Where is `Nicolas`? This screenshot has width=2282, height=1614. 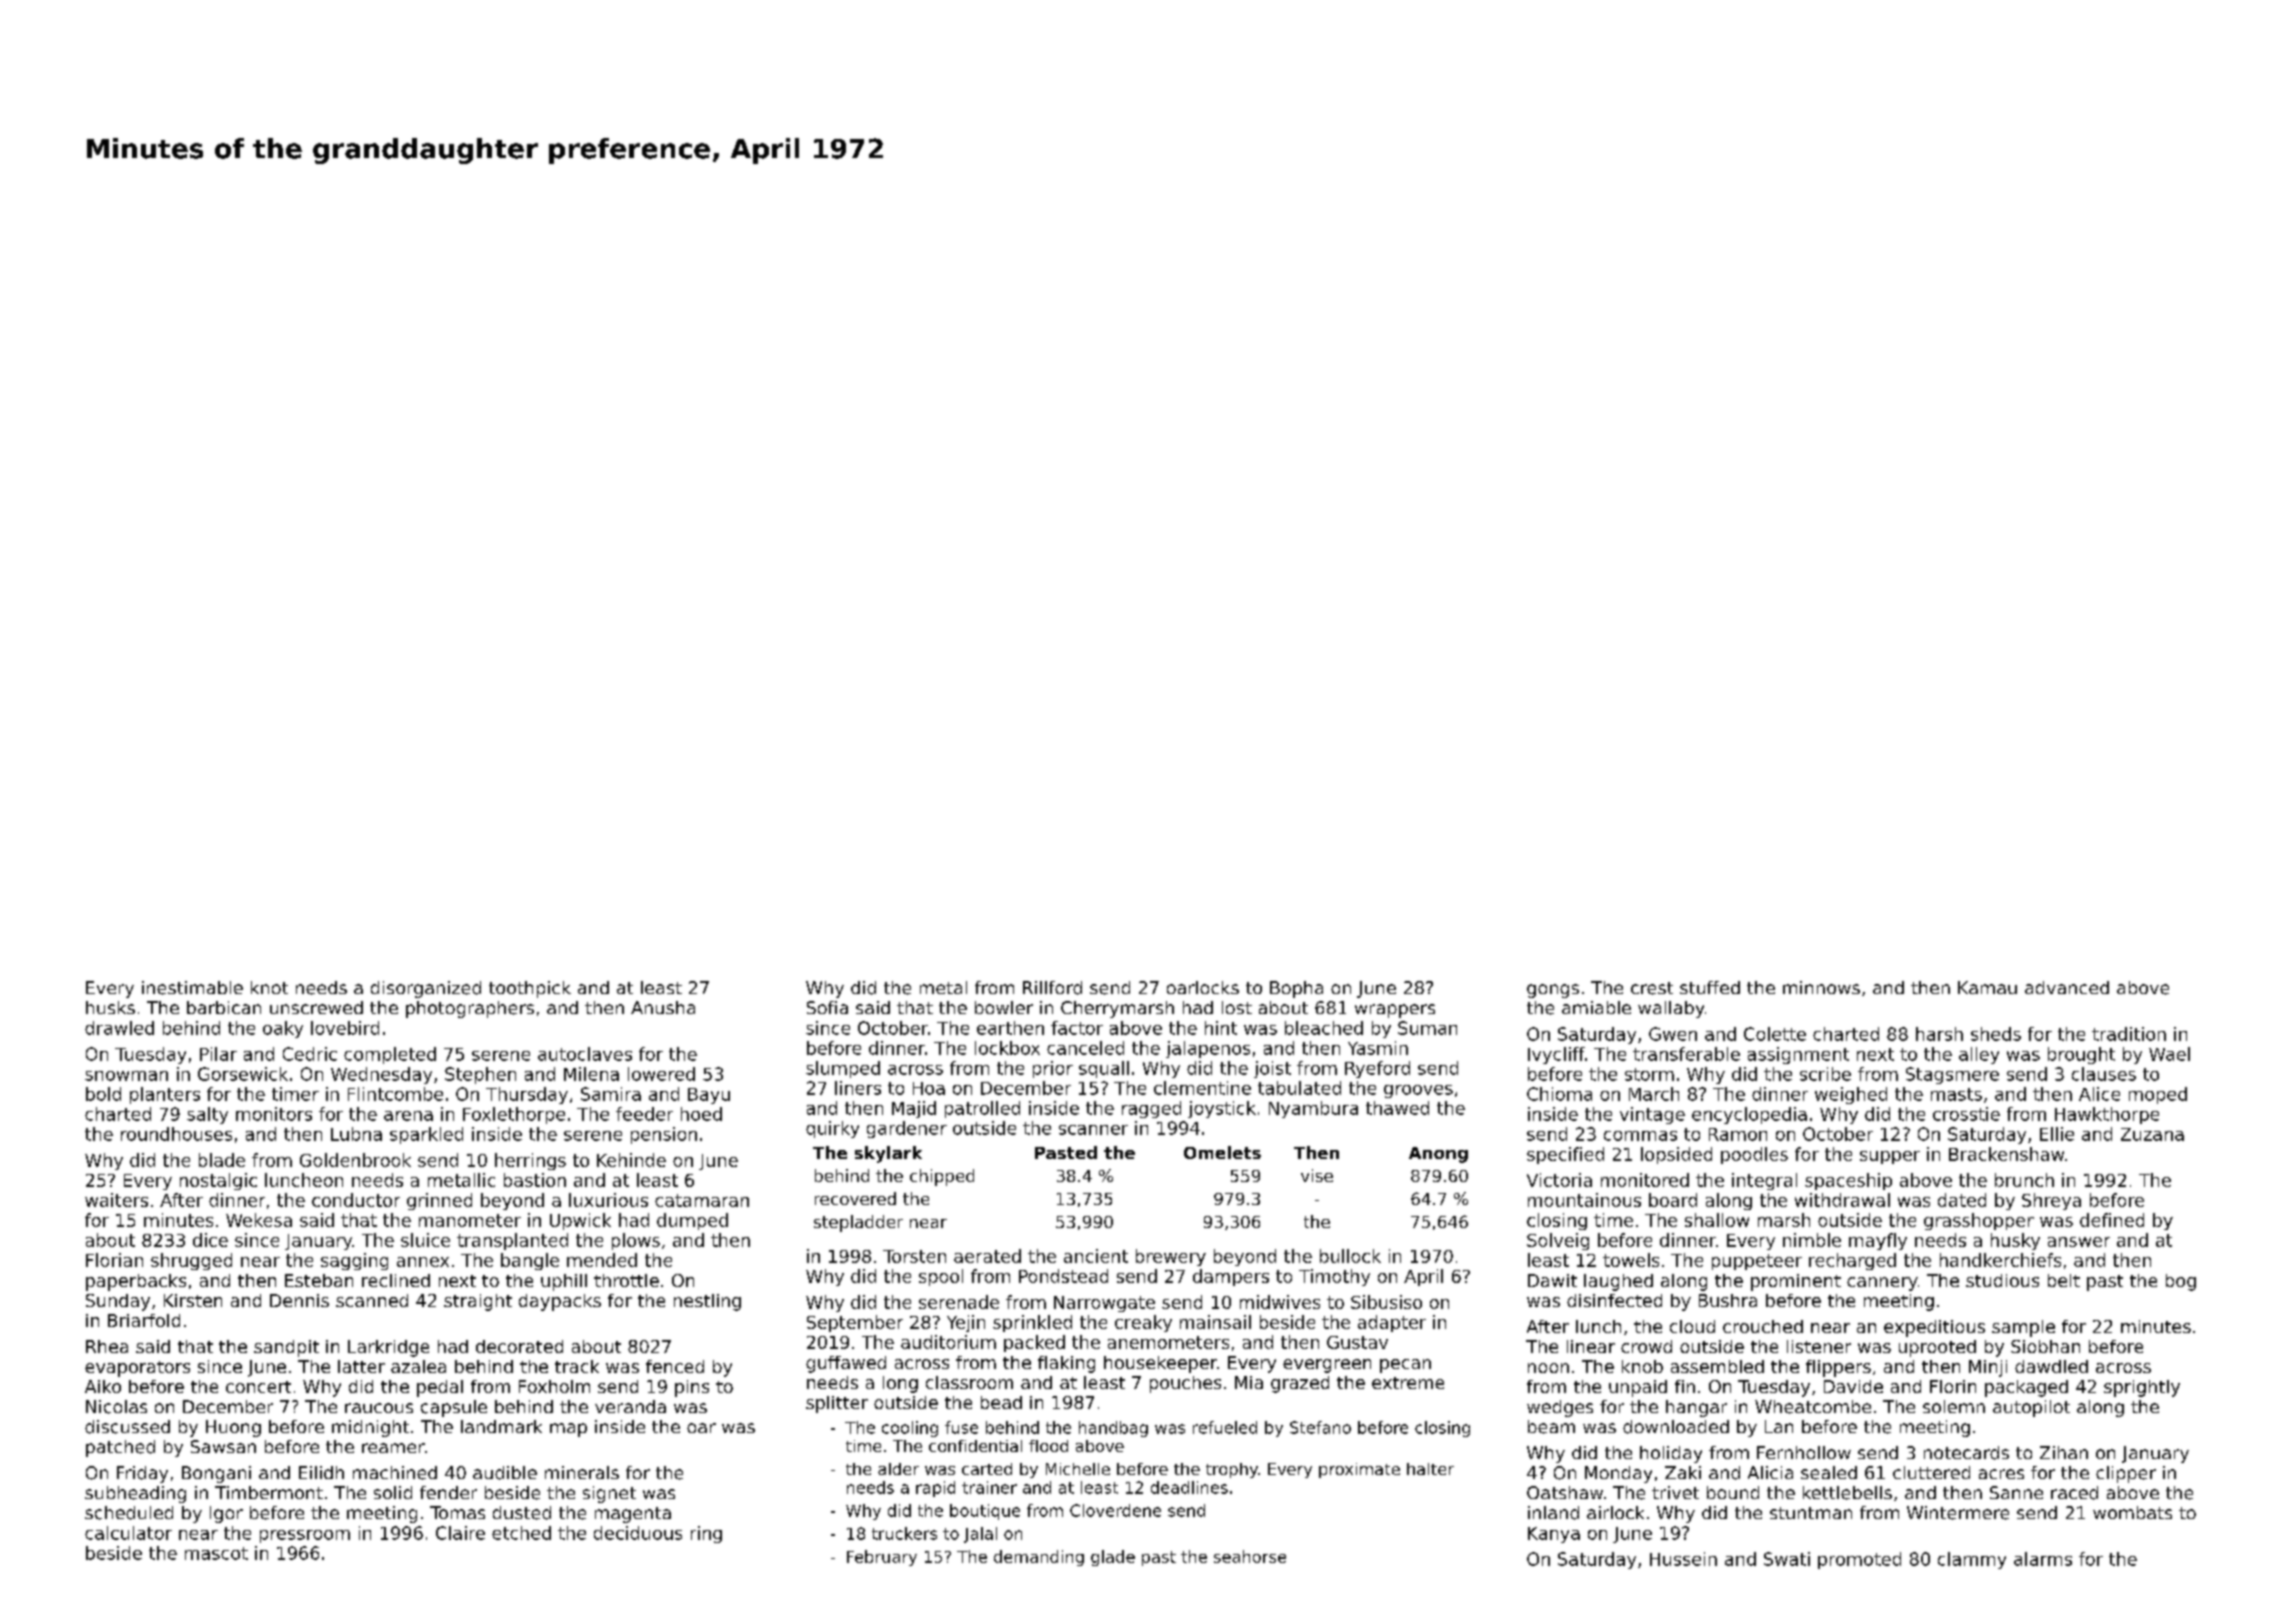 Nicolas is located at coordinates (116, 1407).
